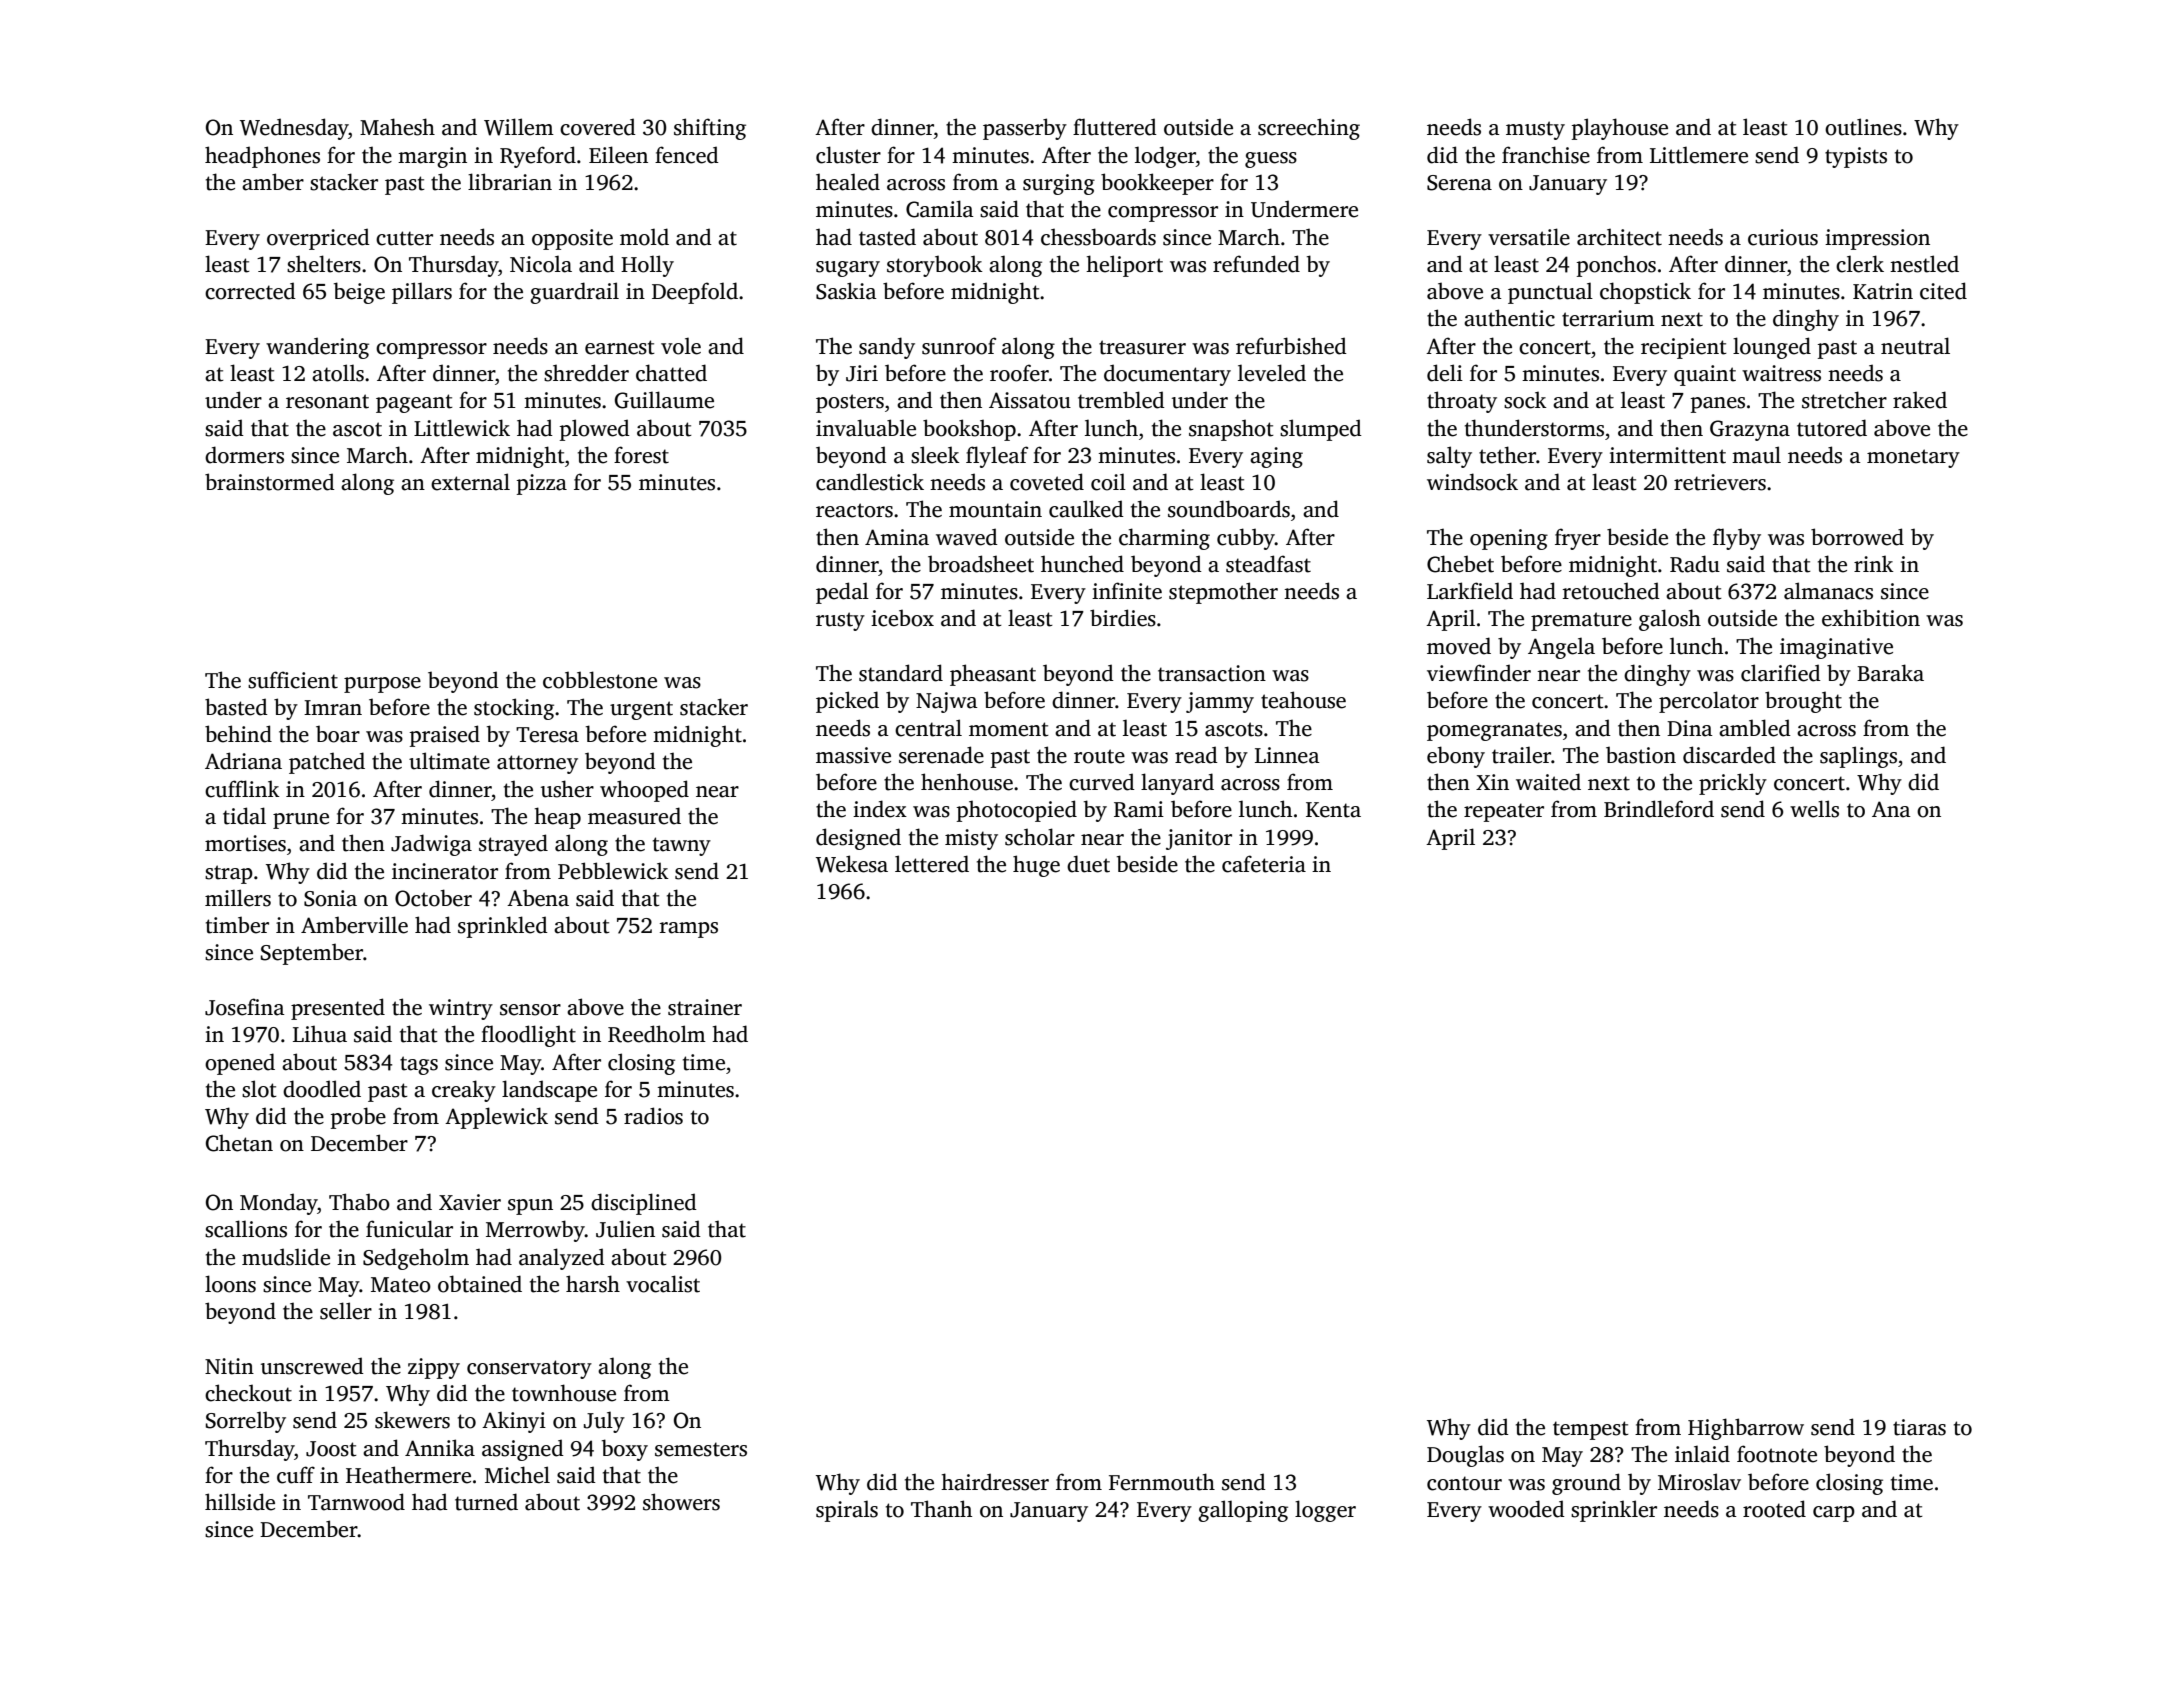  I want to click on bookshop, so click(969, 430).
